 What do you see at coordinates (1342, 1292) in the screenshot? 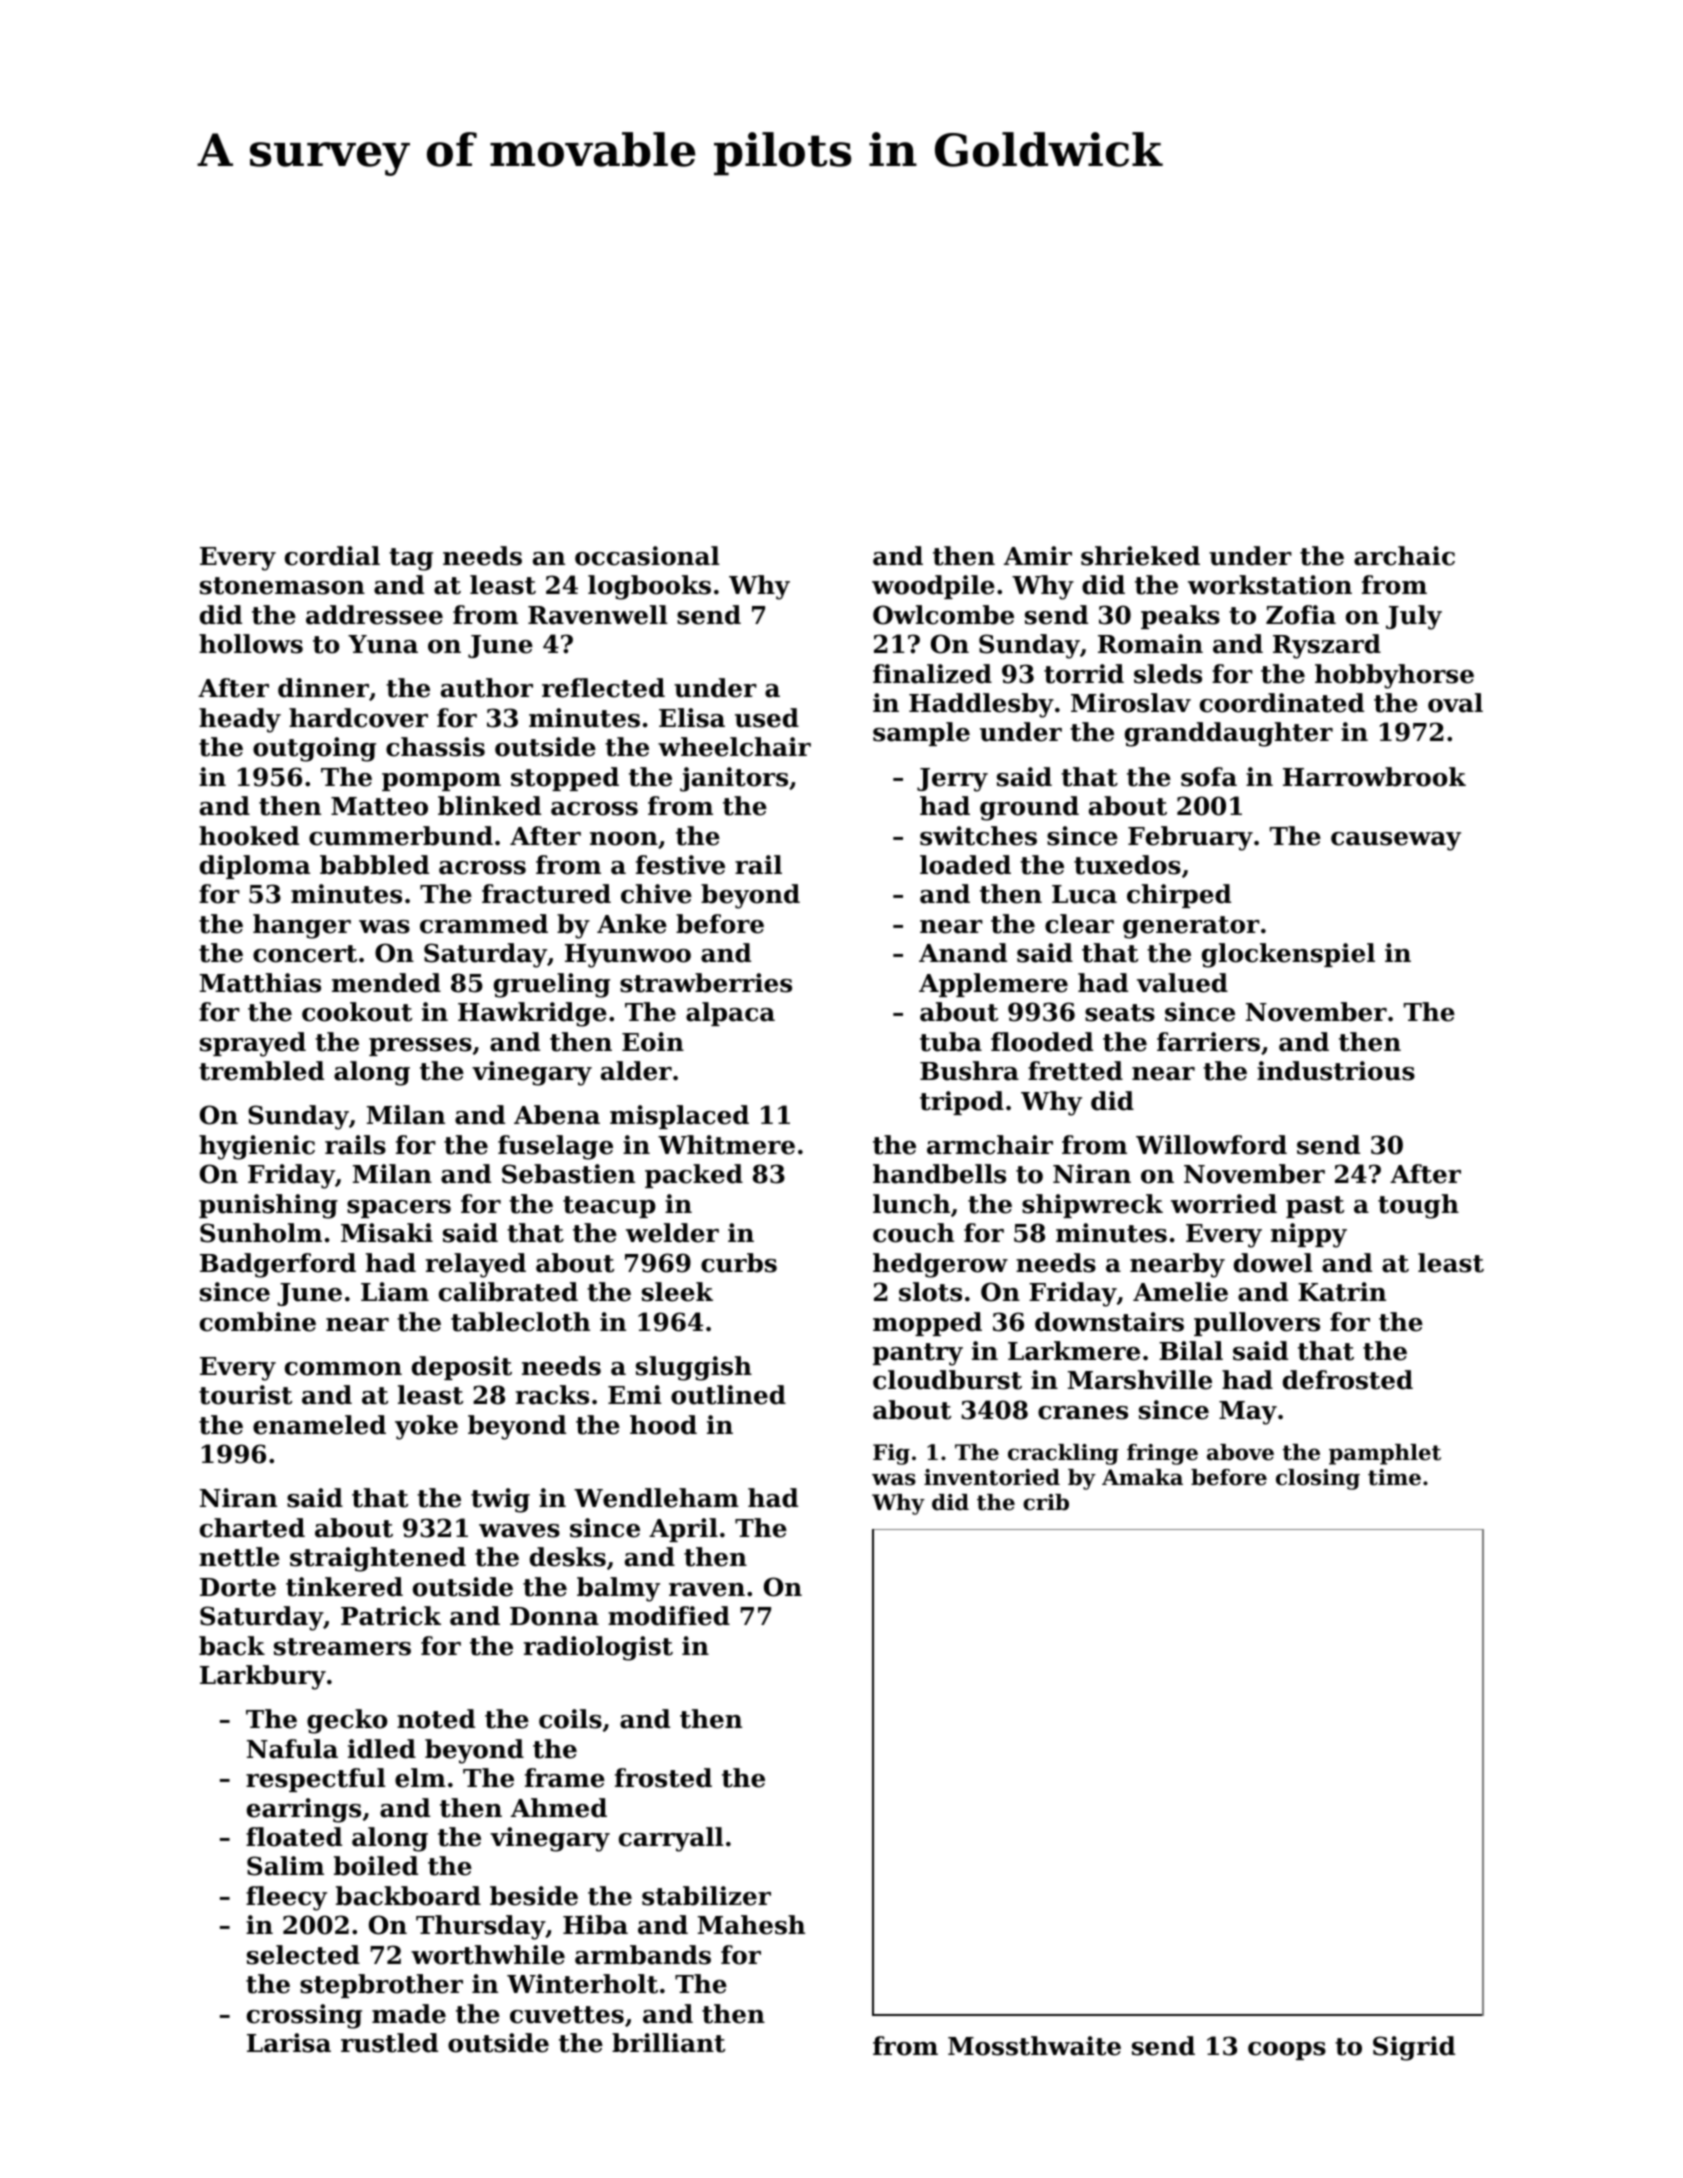
I see `Katrin` at bounding box center [1342, 1292].
